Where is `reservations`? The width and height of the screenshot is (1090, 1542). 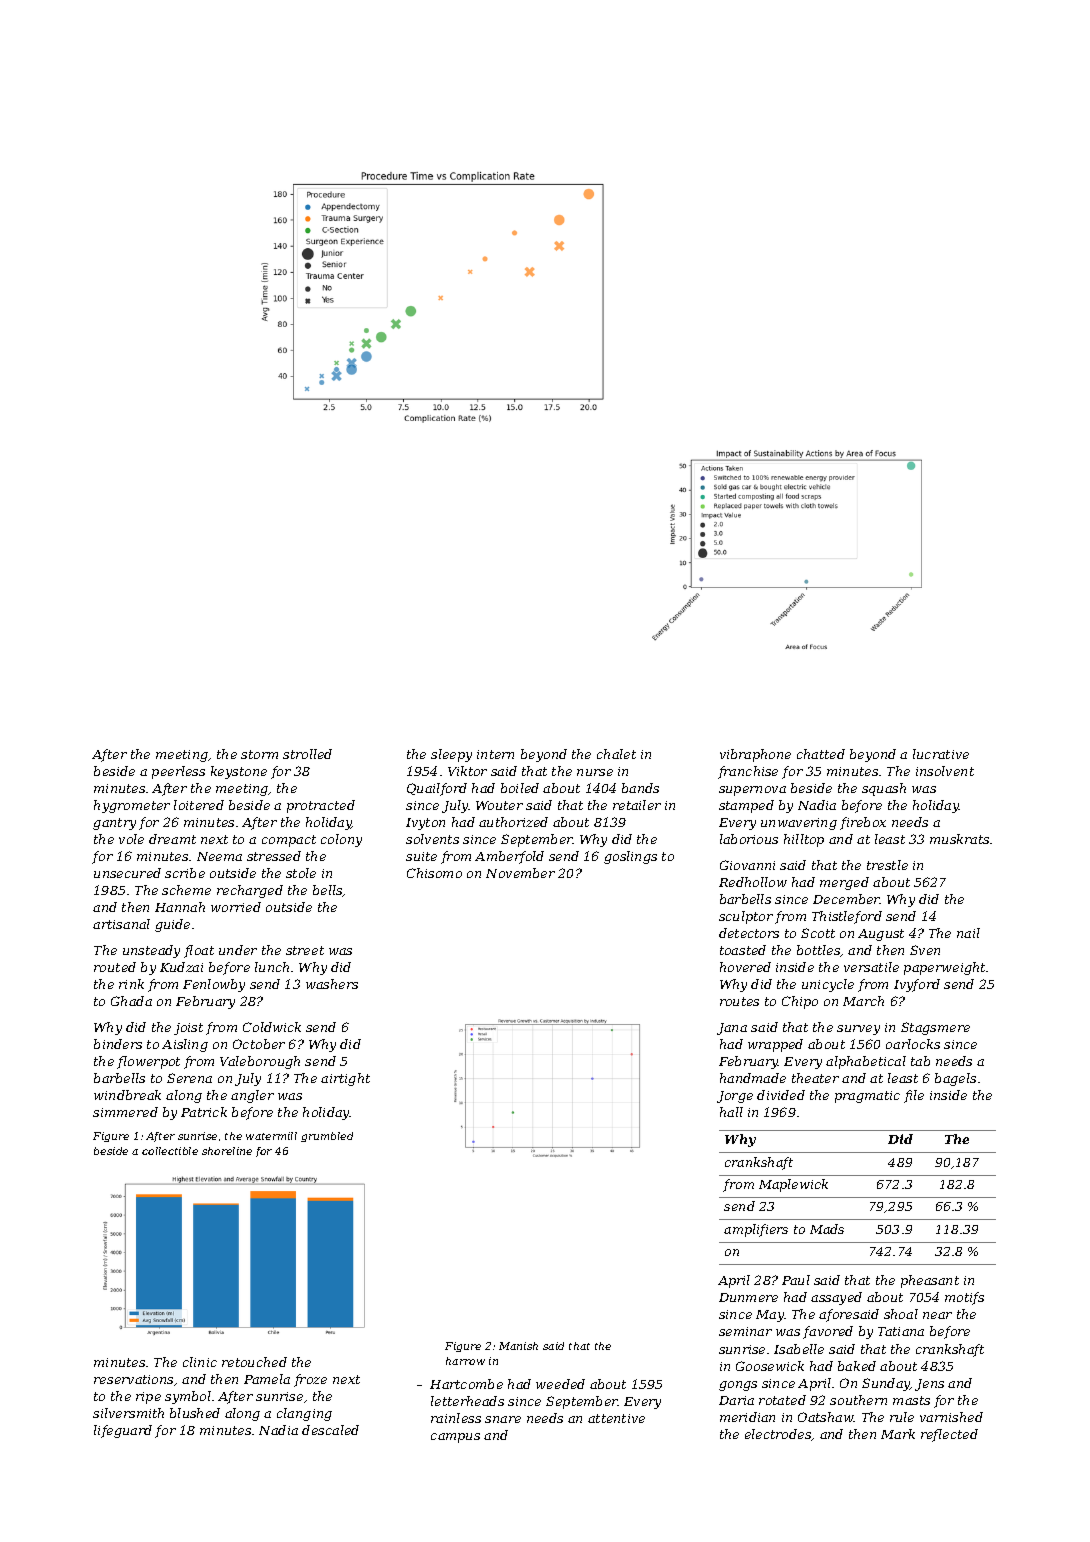
reservations is located at coordinates (133, 1379).
